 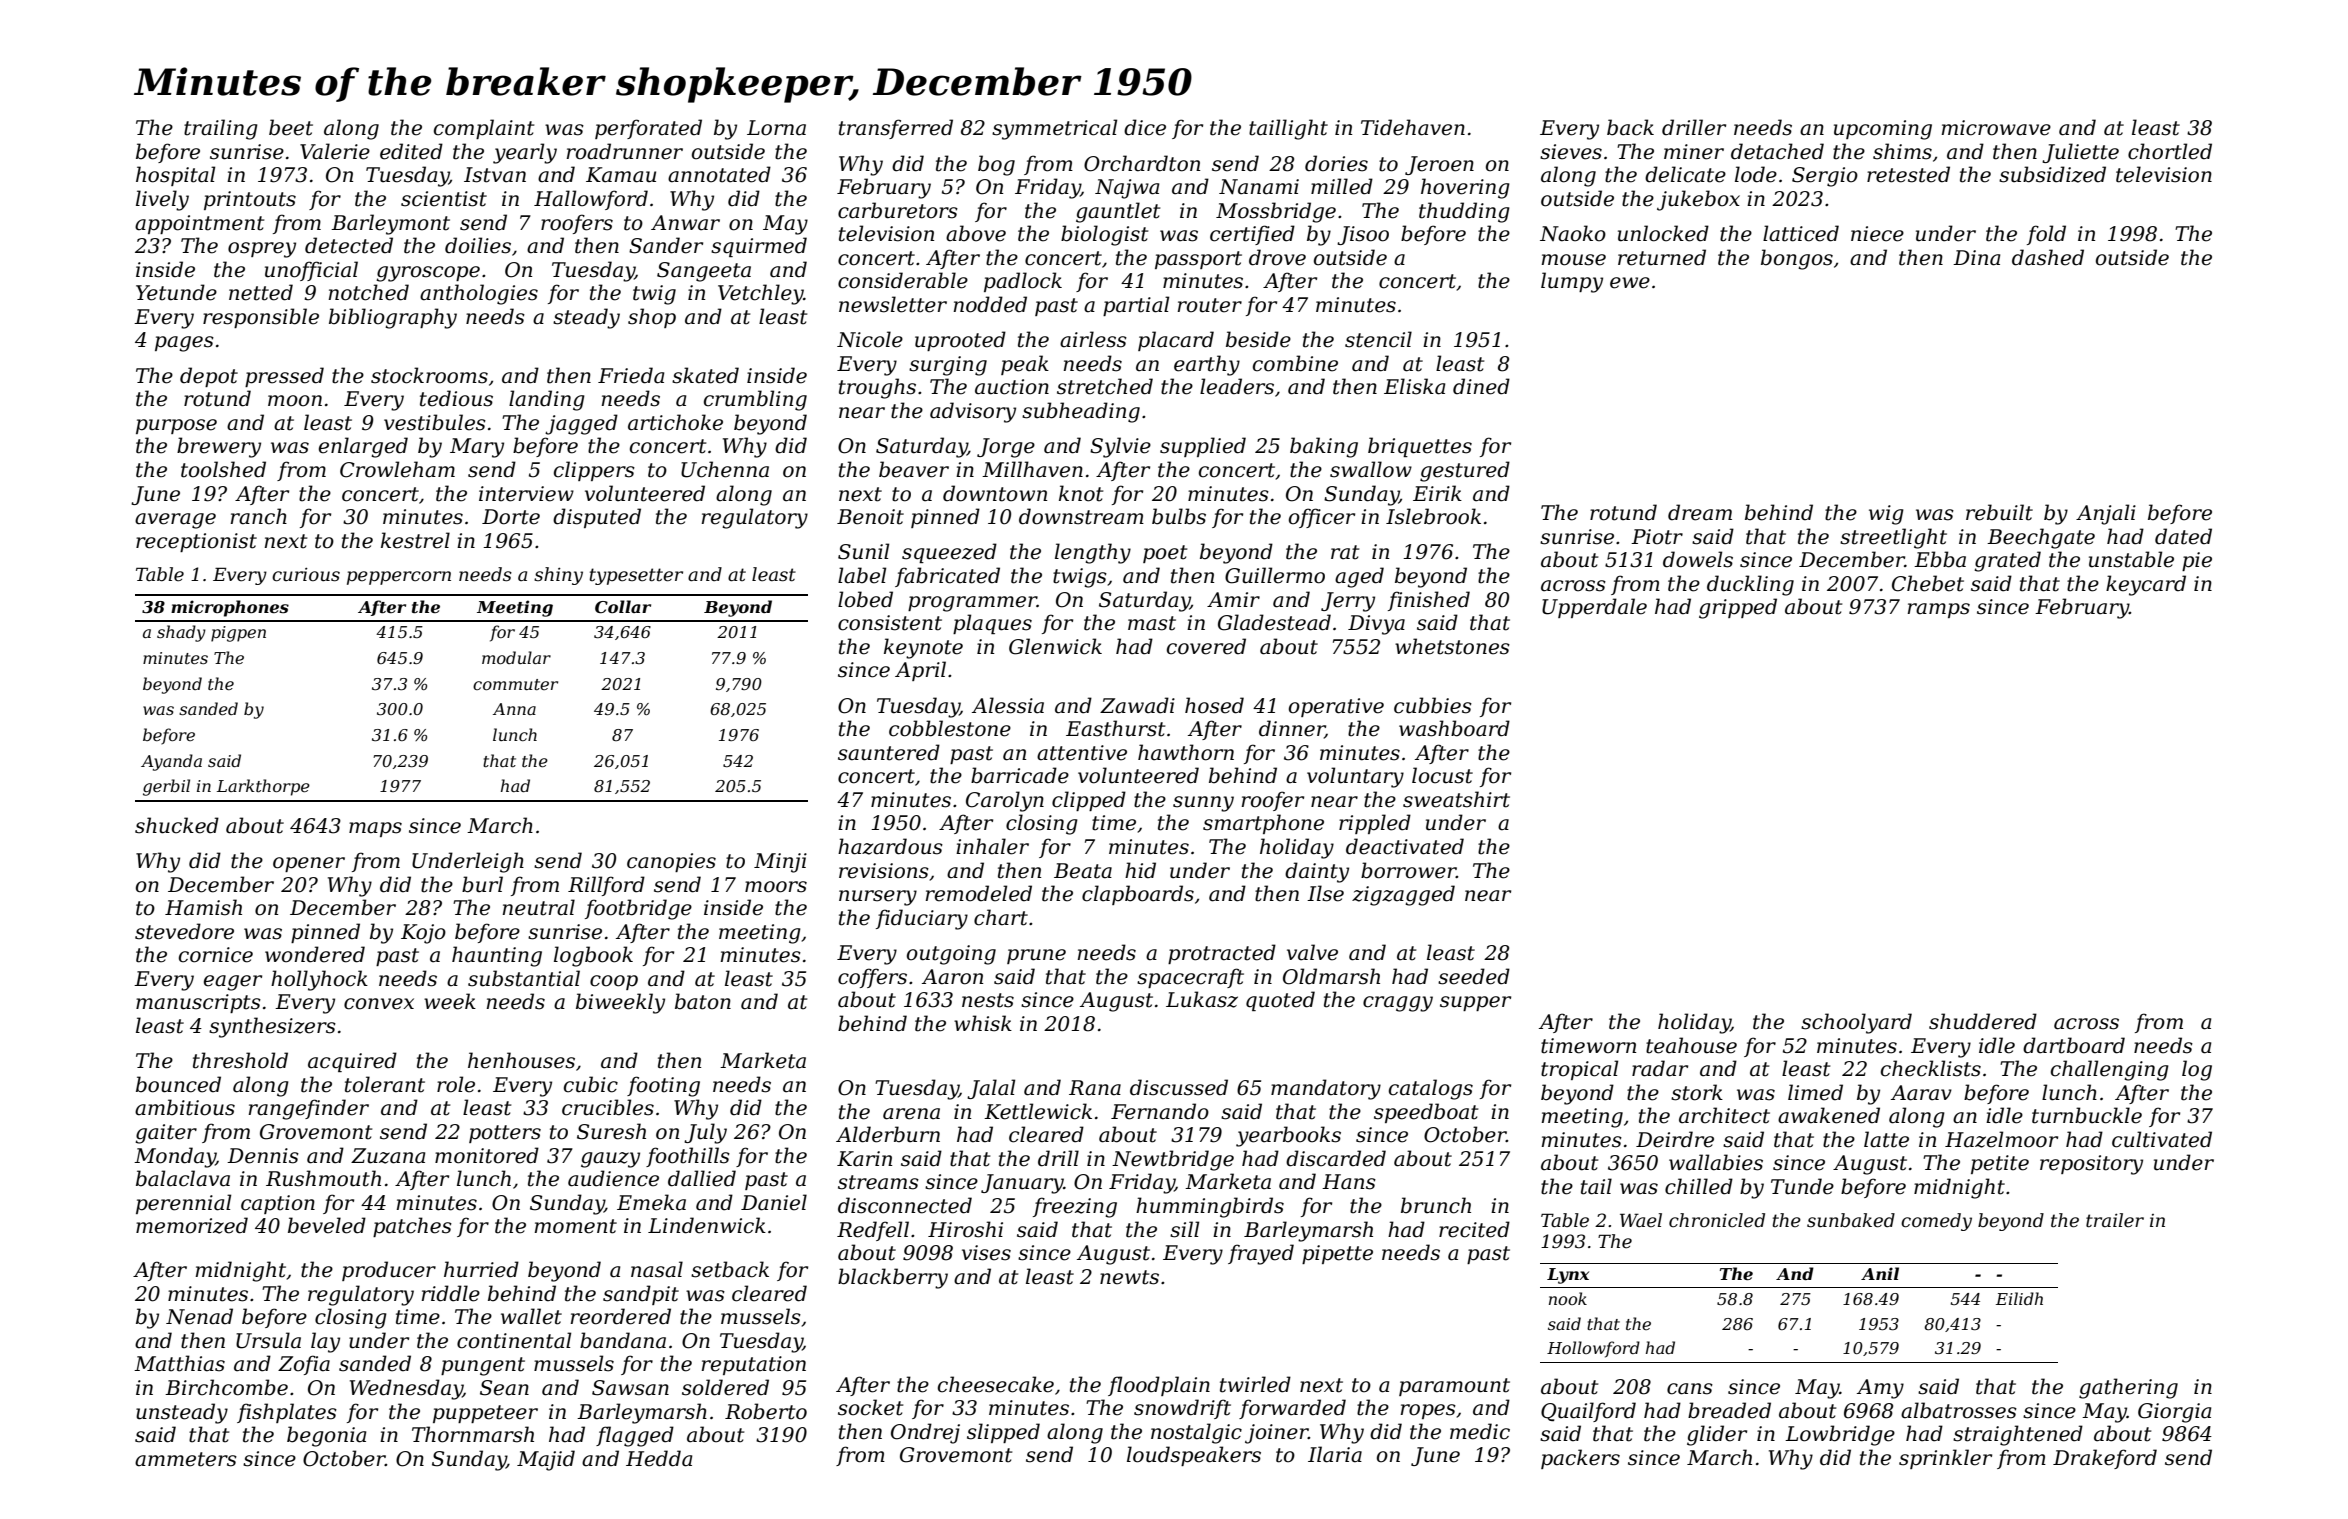 I want to click on borrower, so click(x=1408, y=870).
